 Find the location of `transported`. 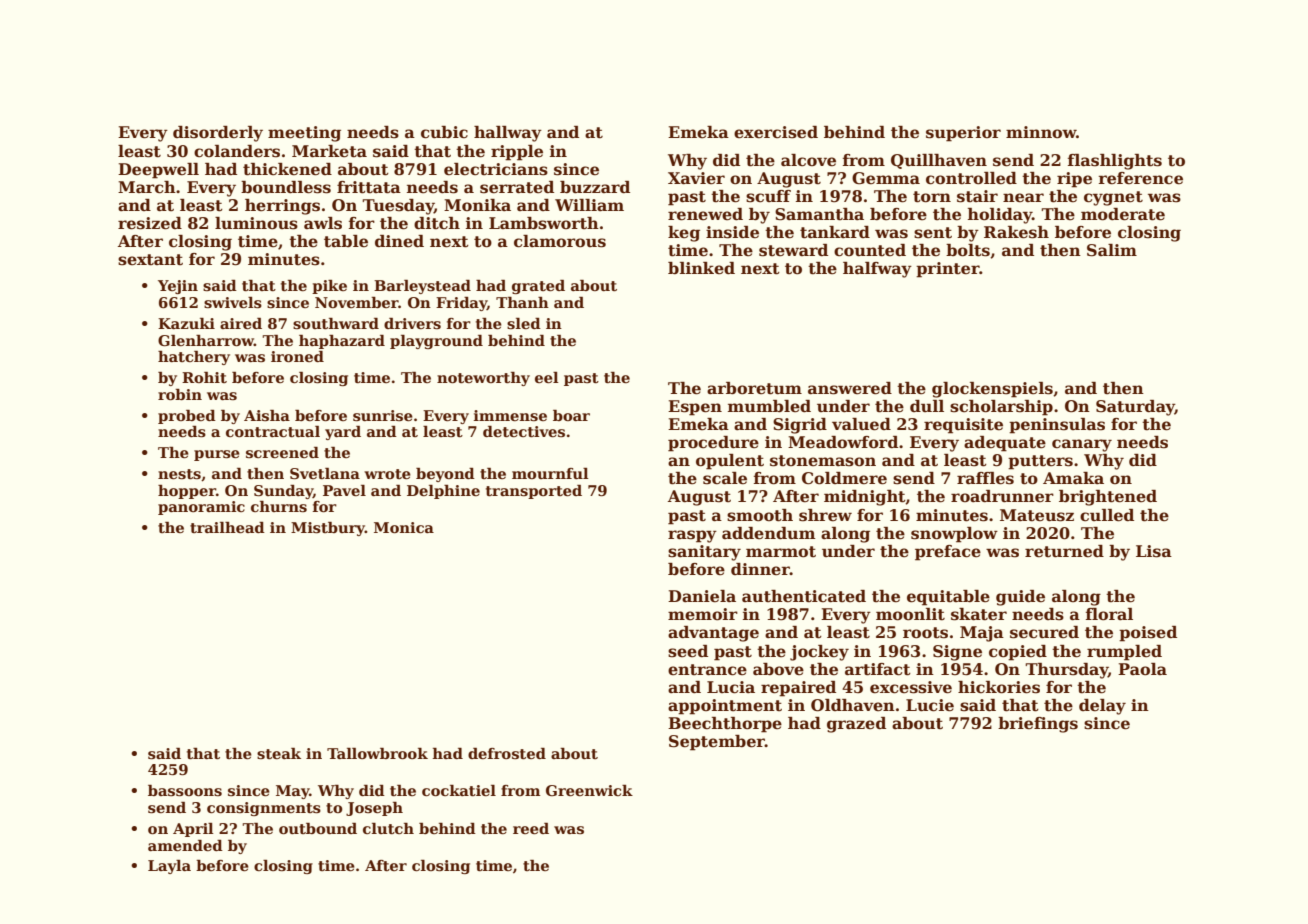

transported is located at coordinates (534, 492).
